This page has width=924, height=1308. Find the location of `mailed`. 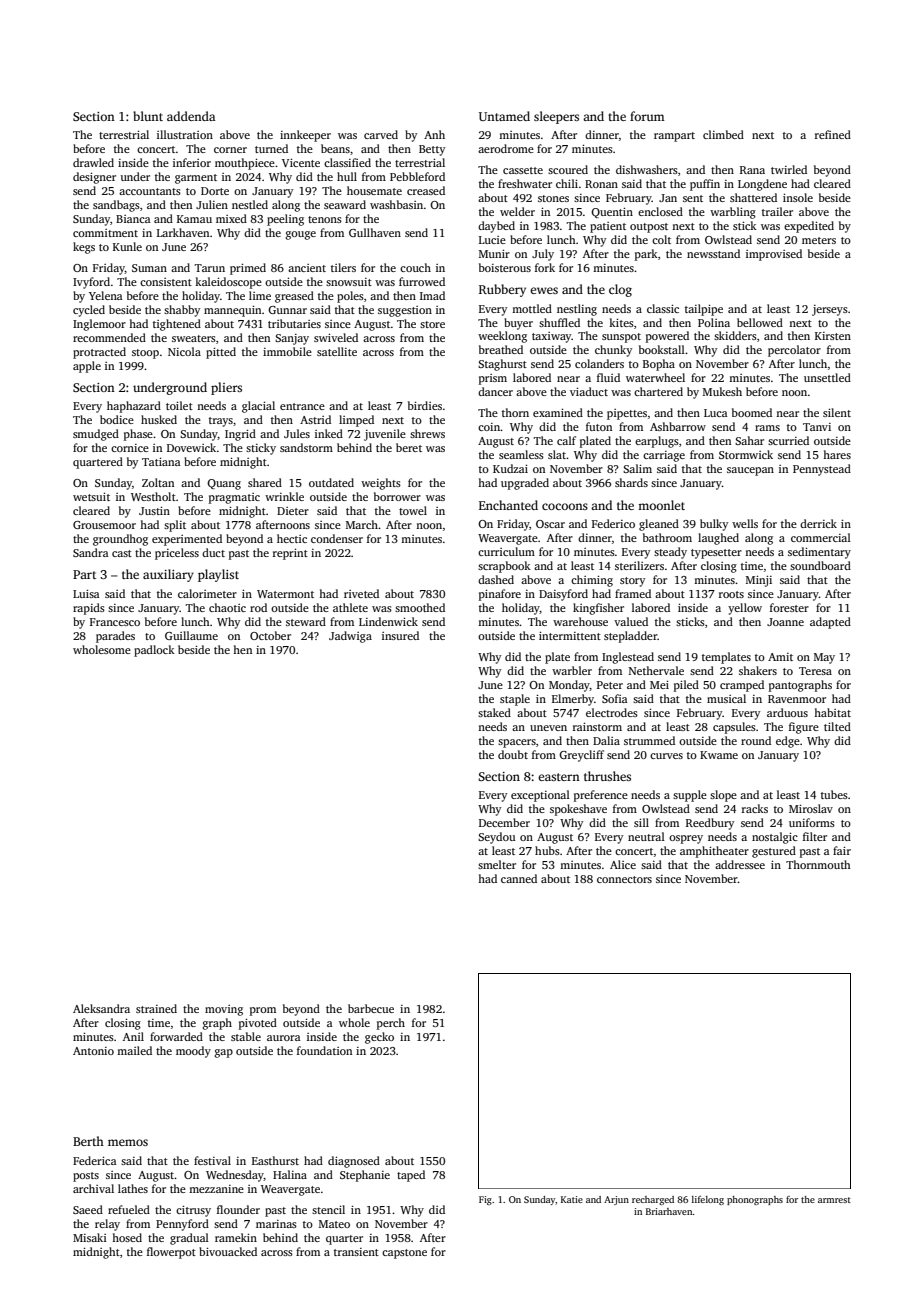

mailed is located at coordinates (134, 1050).
